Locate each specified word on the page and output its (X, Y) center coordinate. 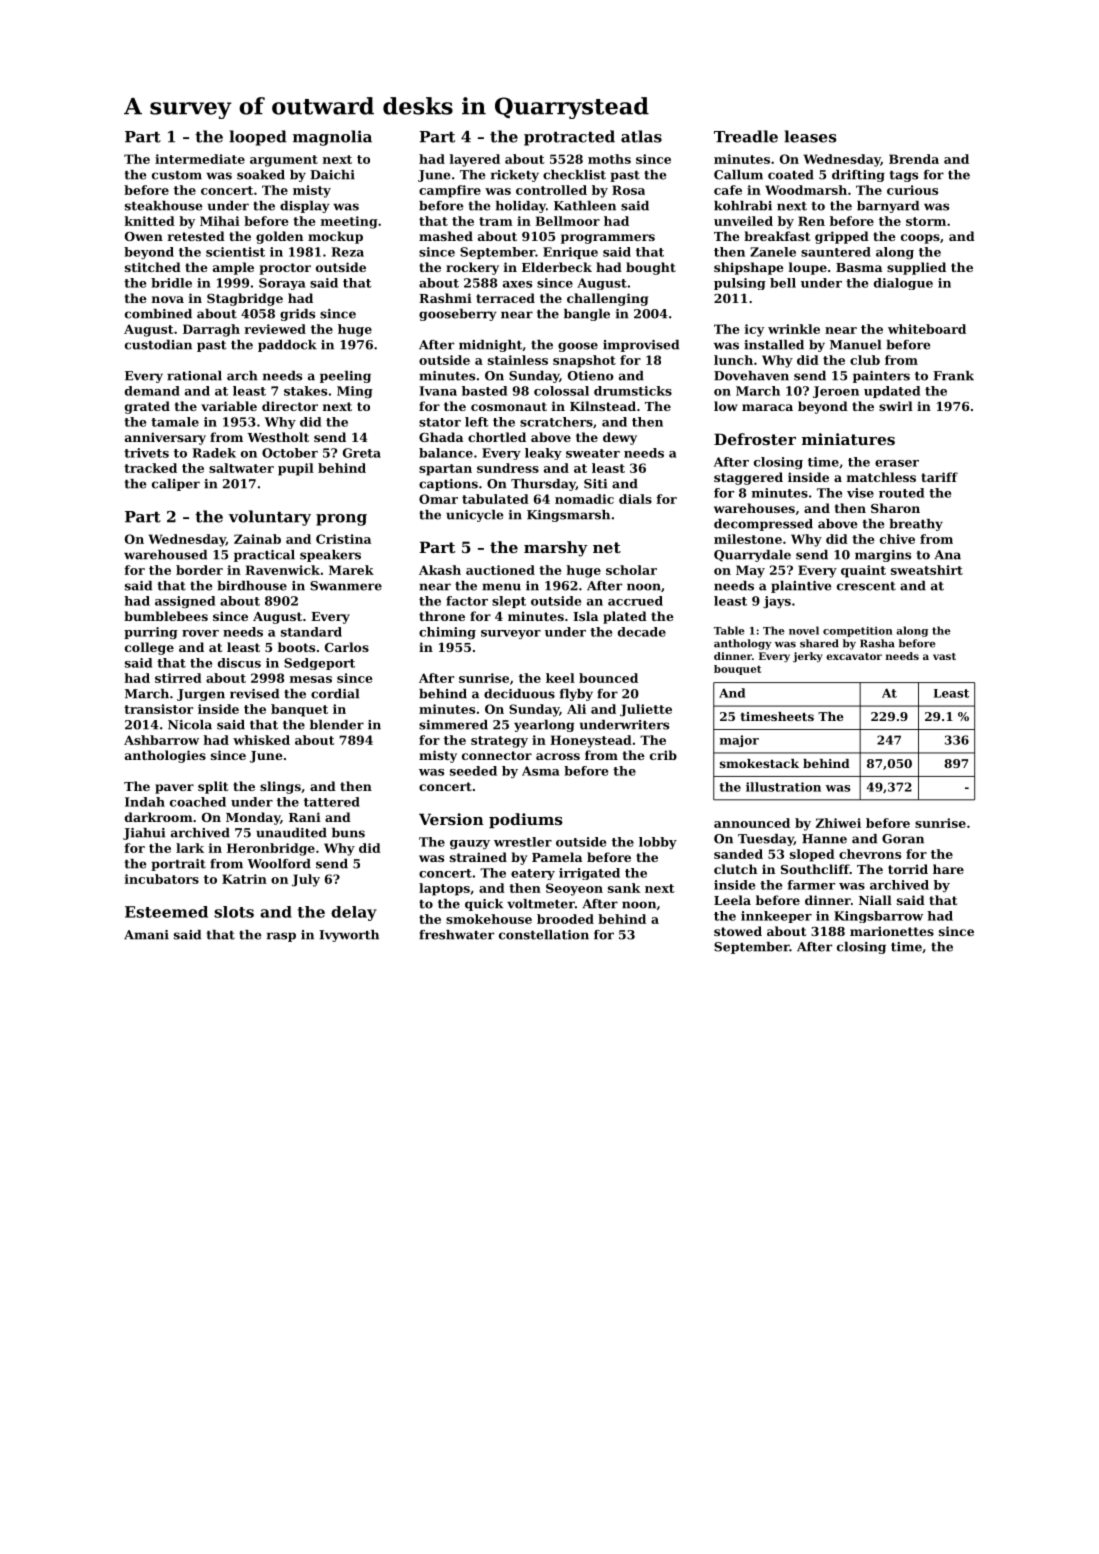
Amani (146, 935)
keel (560, 678)
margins (883, 556)
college (149, 648)
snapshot (584, 361)
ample (233, 268)
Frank (953, 376)
